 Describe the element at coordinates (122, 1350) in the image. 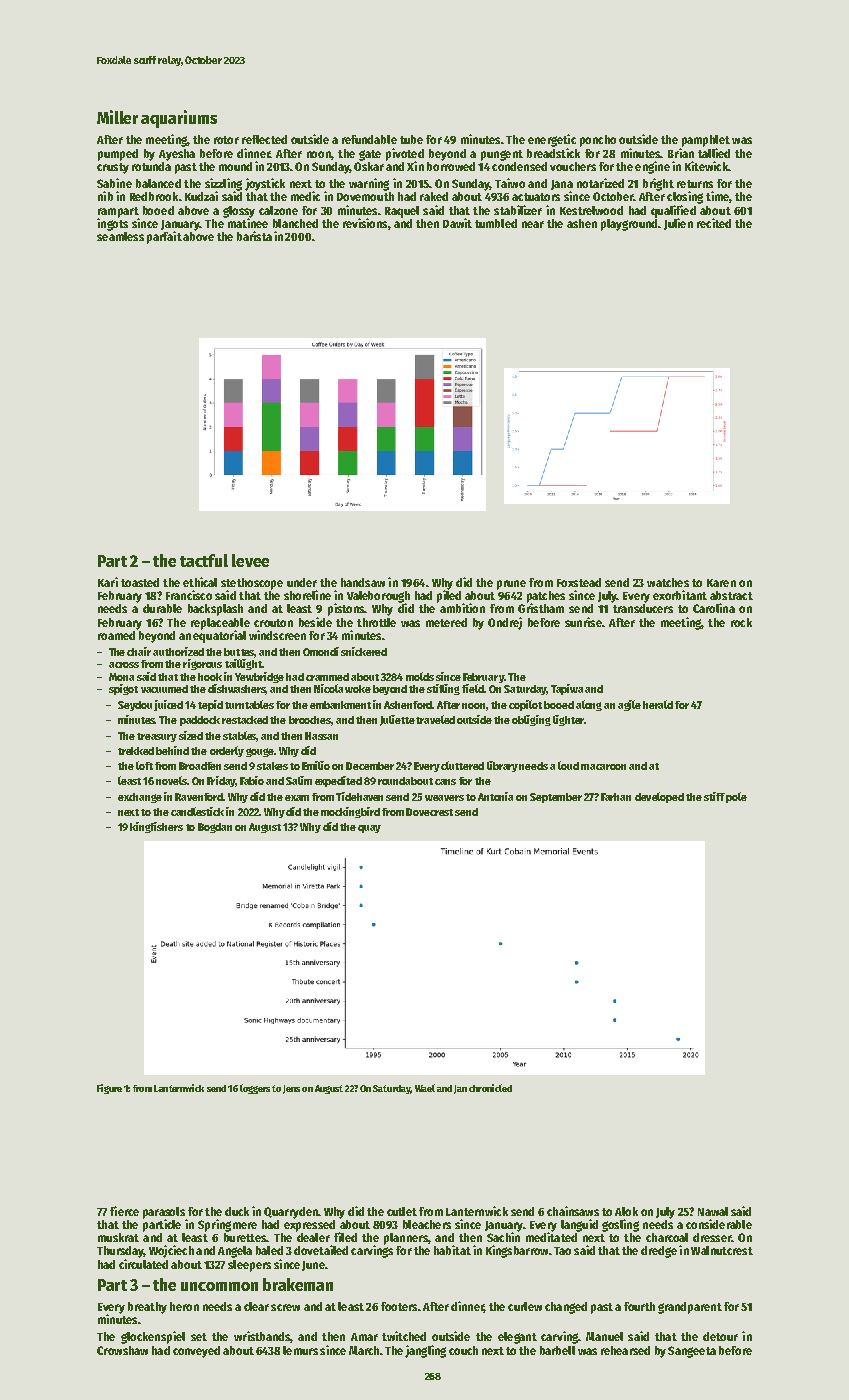

I see `Crowshaw` at that location.
